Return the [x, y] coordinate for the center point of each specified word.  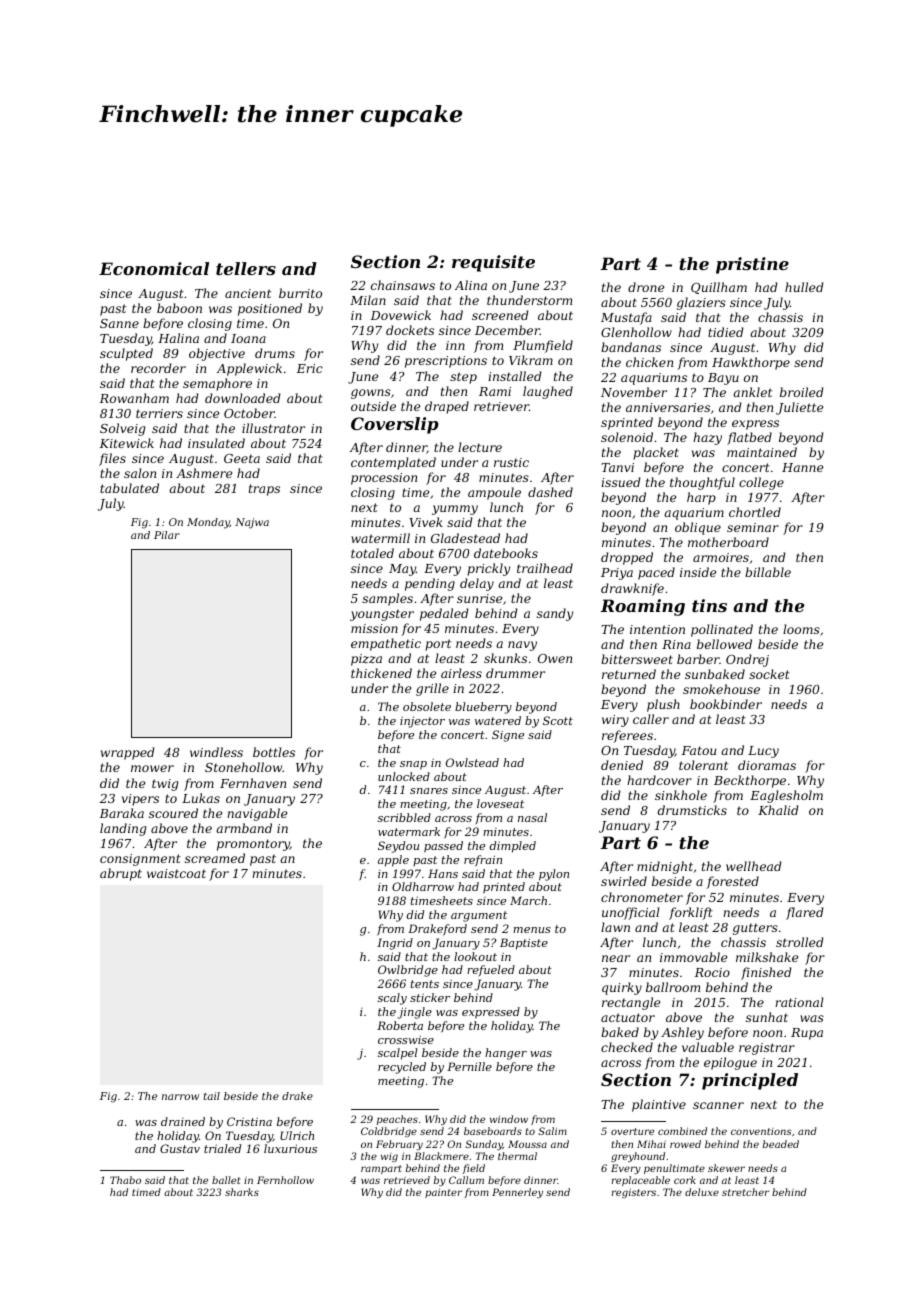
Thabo [125, 1180]
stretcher [745, 1192]
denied [622, 765]
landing [123, 829]
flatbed [749, 438]
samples [387, 599]
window [509, 1119]
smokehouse [721, 689]
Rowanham [134, 398]
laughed [548, 392]
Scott [558, 720]
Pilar [167, 535]
